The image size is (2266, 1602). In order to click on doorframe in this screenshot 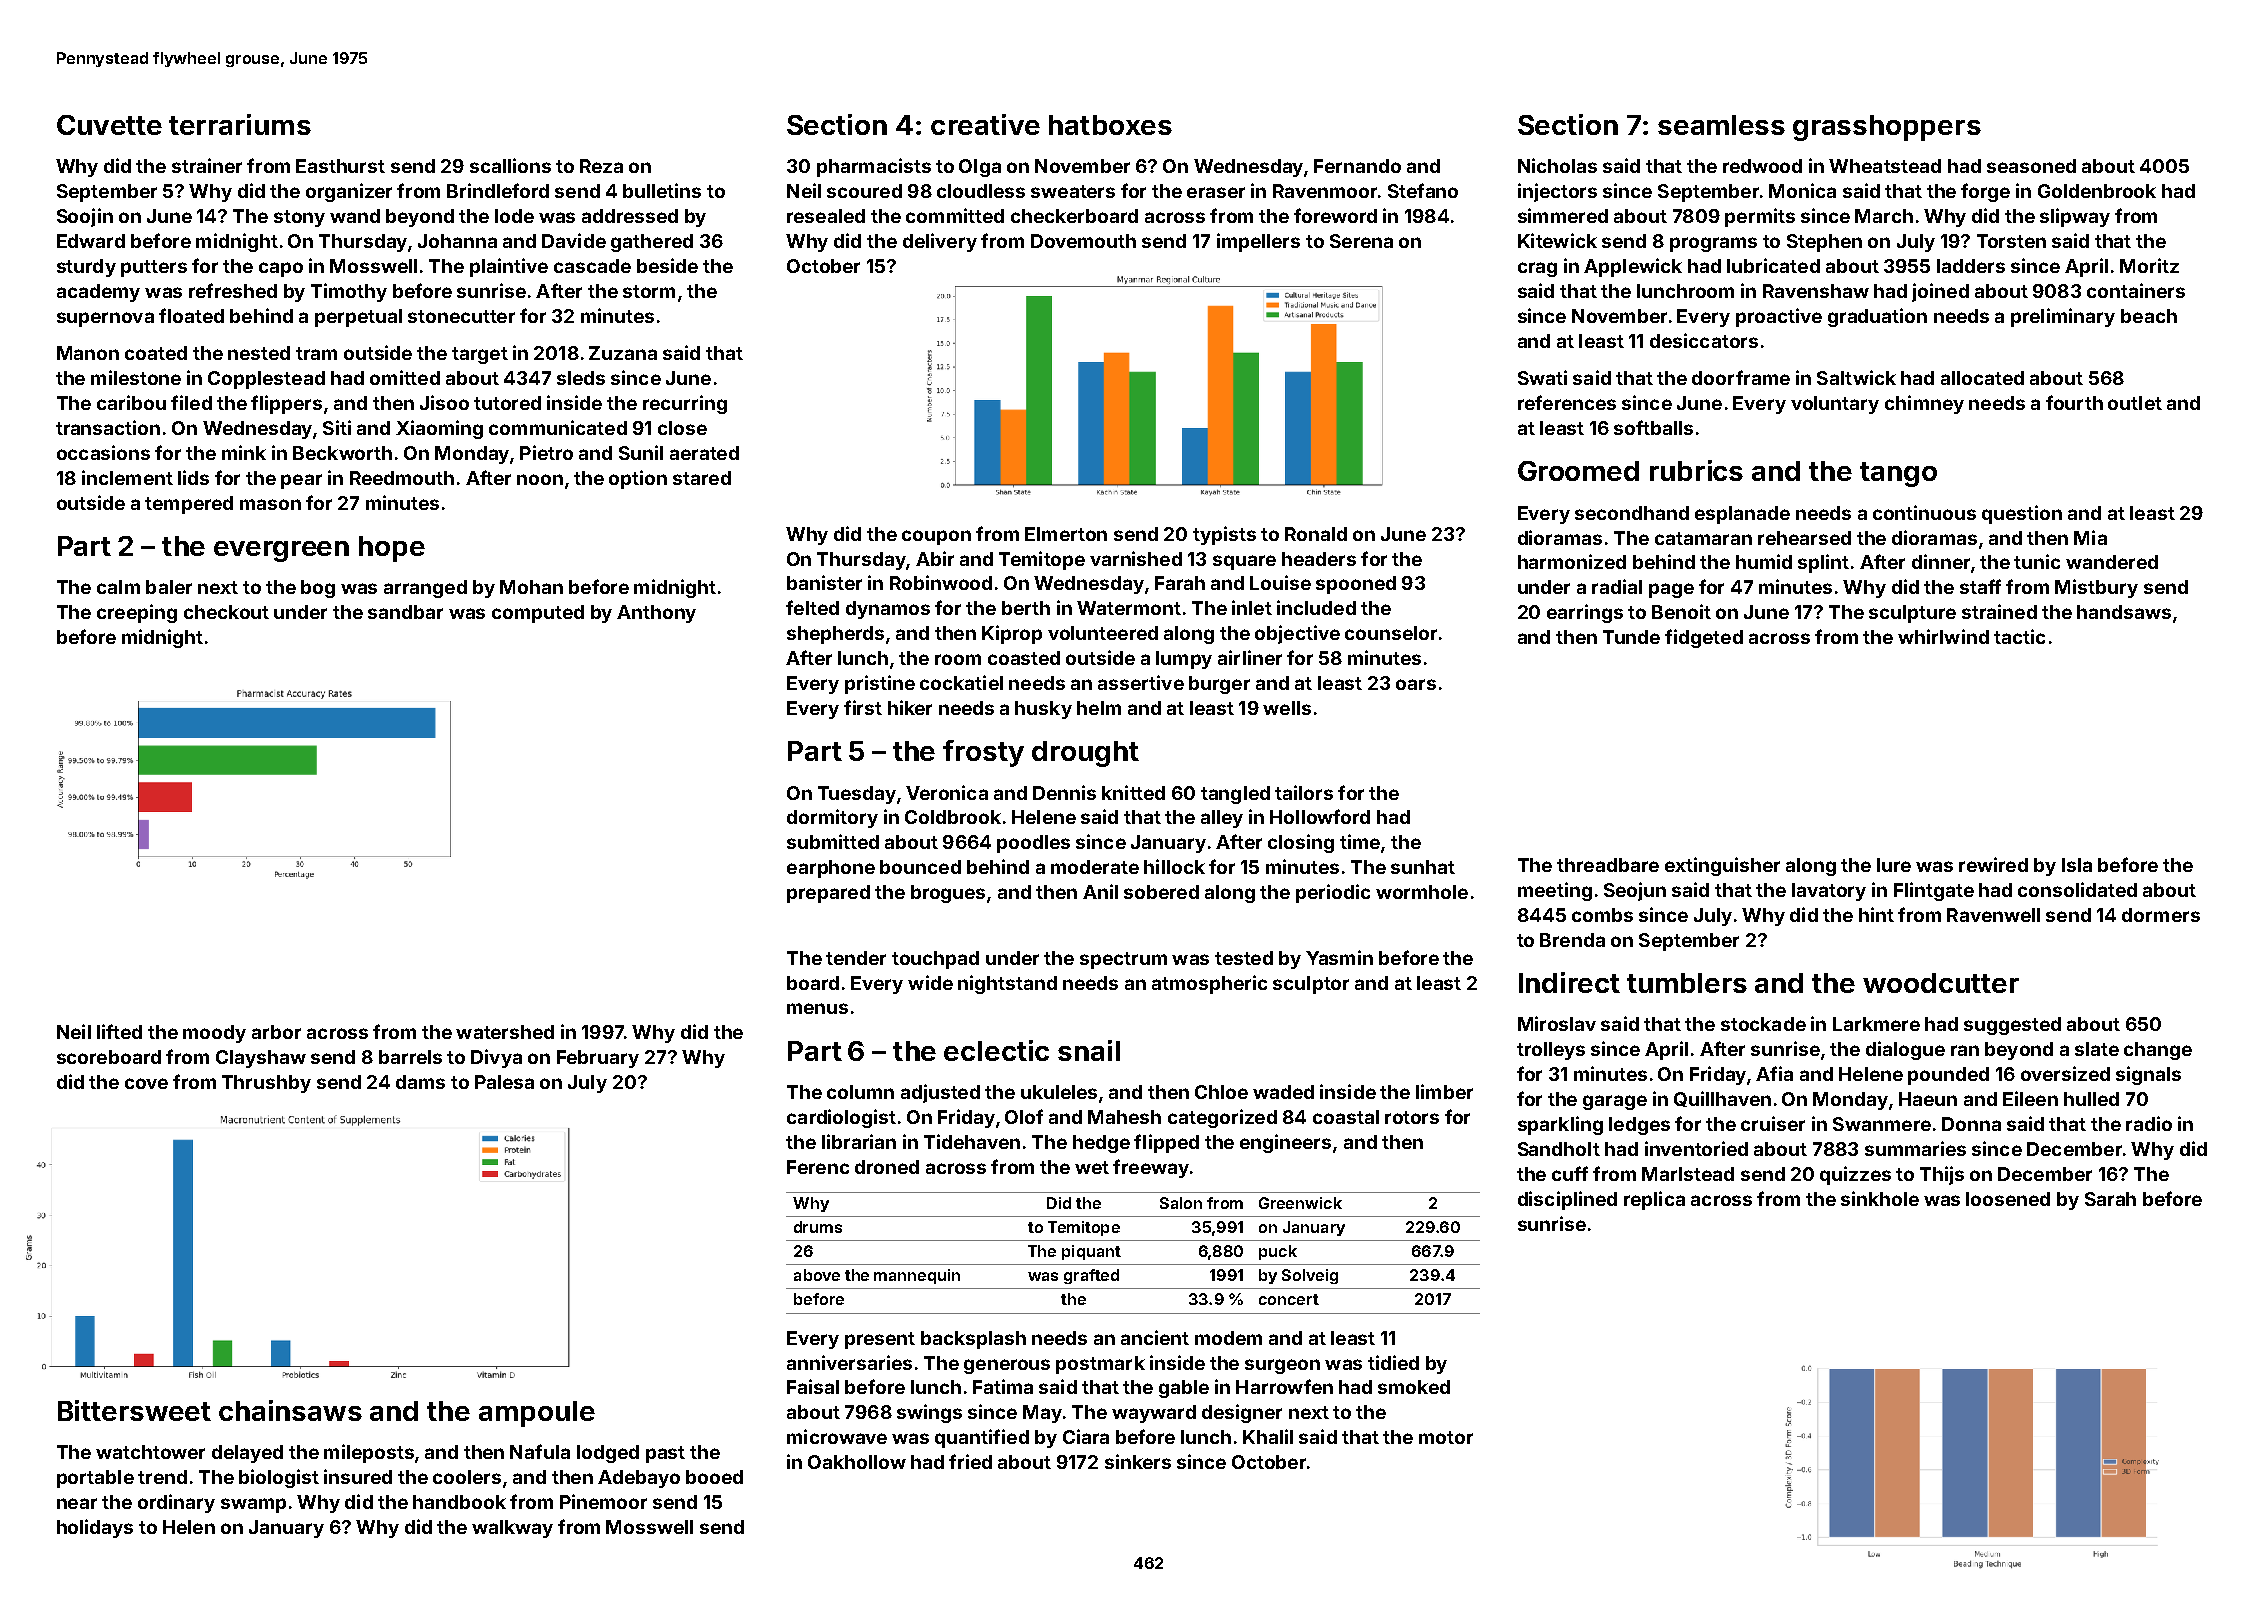, I will do `click(1741, 377)`.
